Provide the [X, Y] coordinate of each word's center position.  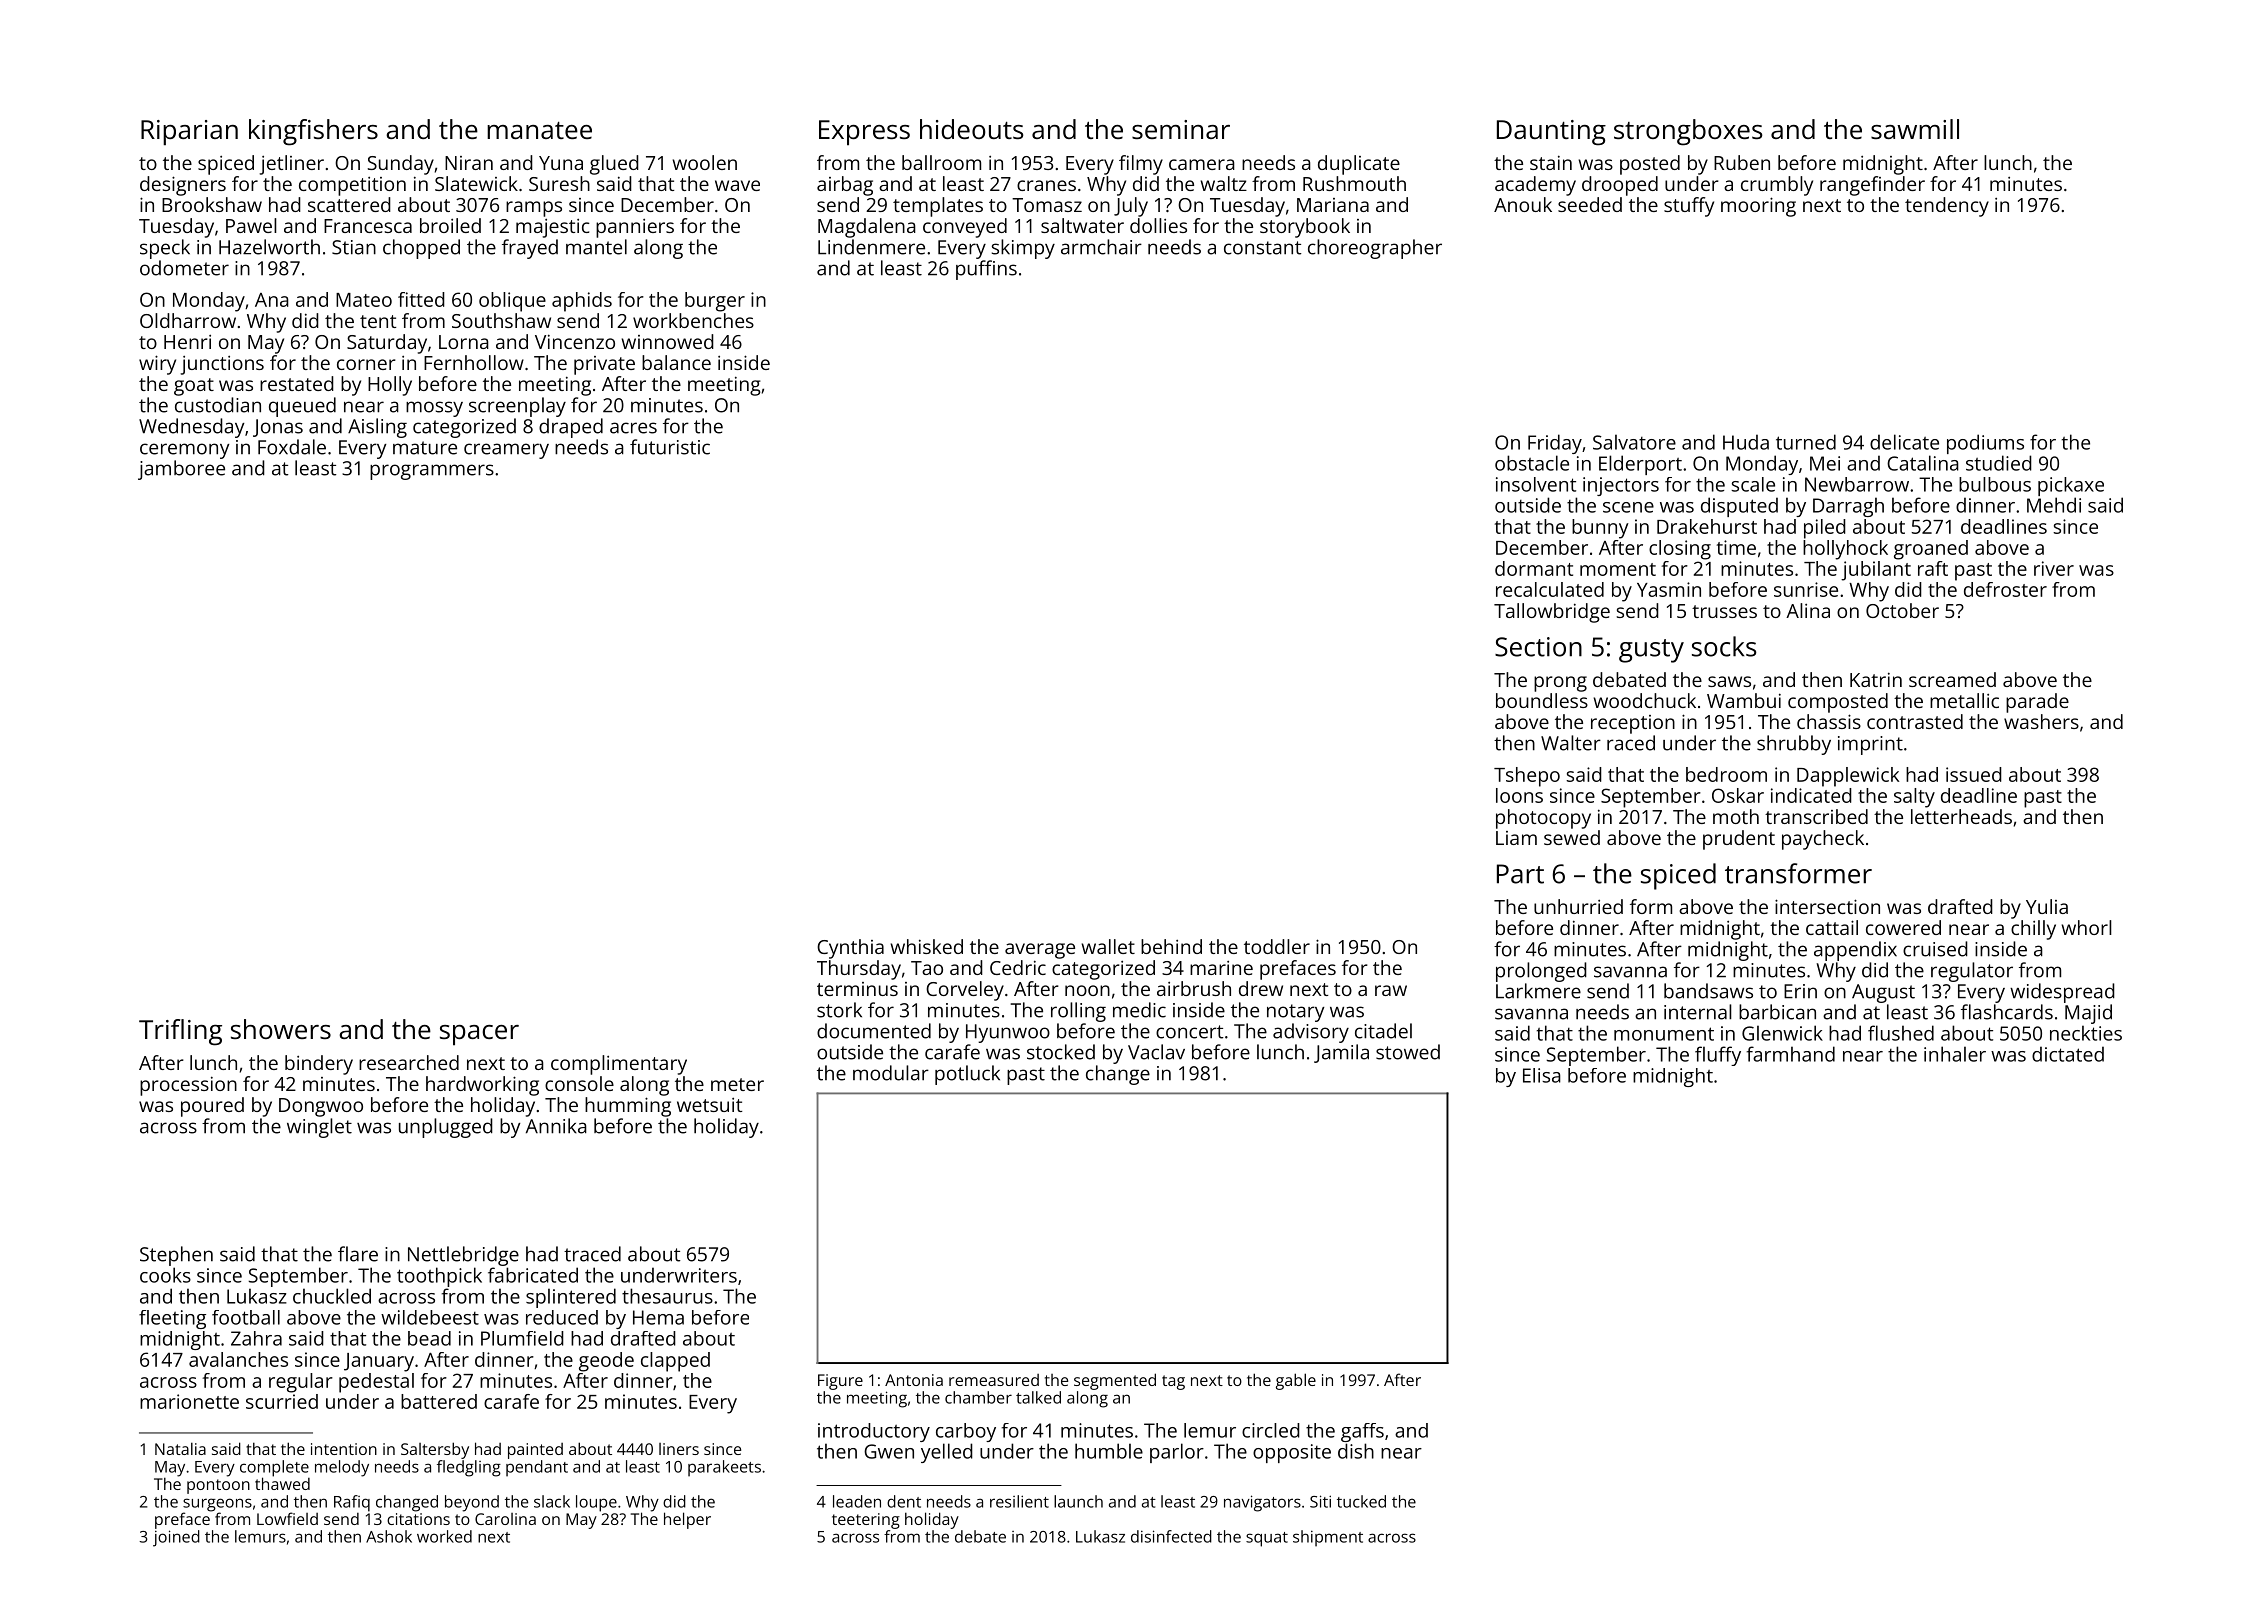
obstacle [1532, 463]
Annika [556, 1126]
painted [535, 1451]
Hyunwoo [1008, 1033]
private [604, 365]
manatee [539, 130]
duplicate [1359, 165]
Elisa [1542, 1075]
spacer [479, 1035]
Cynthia [850, 949]
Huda [1746, 442]
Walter [1571, 743]
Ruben [1742, 162]
